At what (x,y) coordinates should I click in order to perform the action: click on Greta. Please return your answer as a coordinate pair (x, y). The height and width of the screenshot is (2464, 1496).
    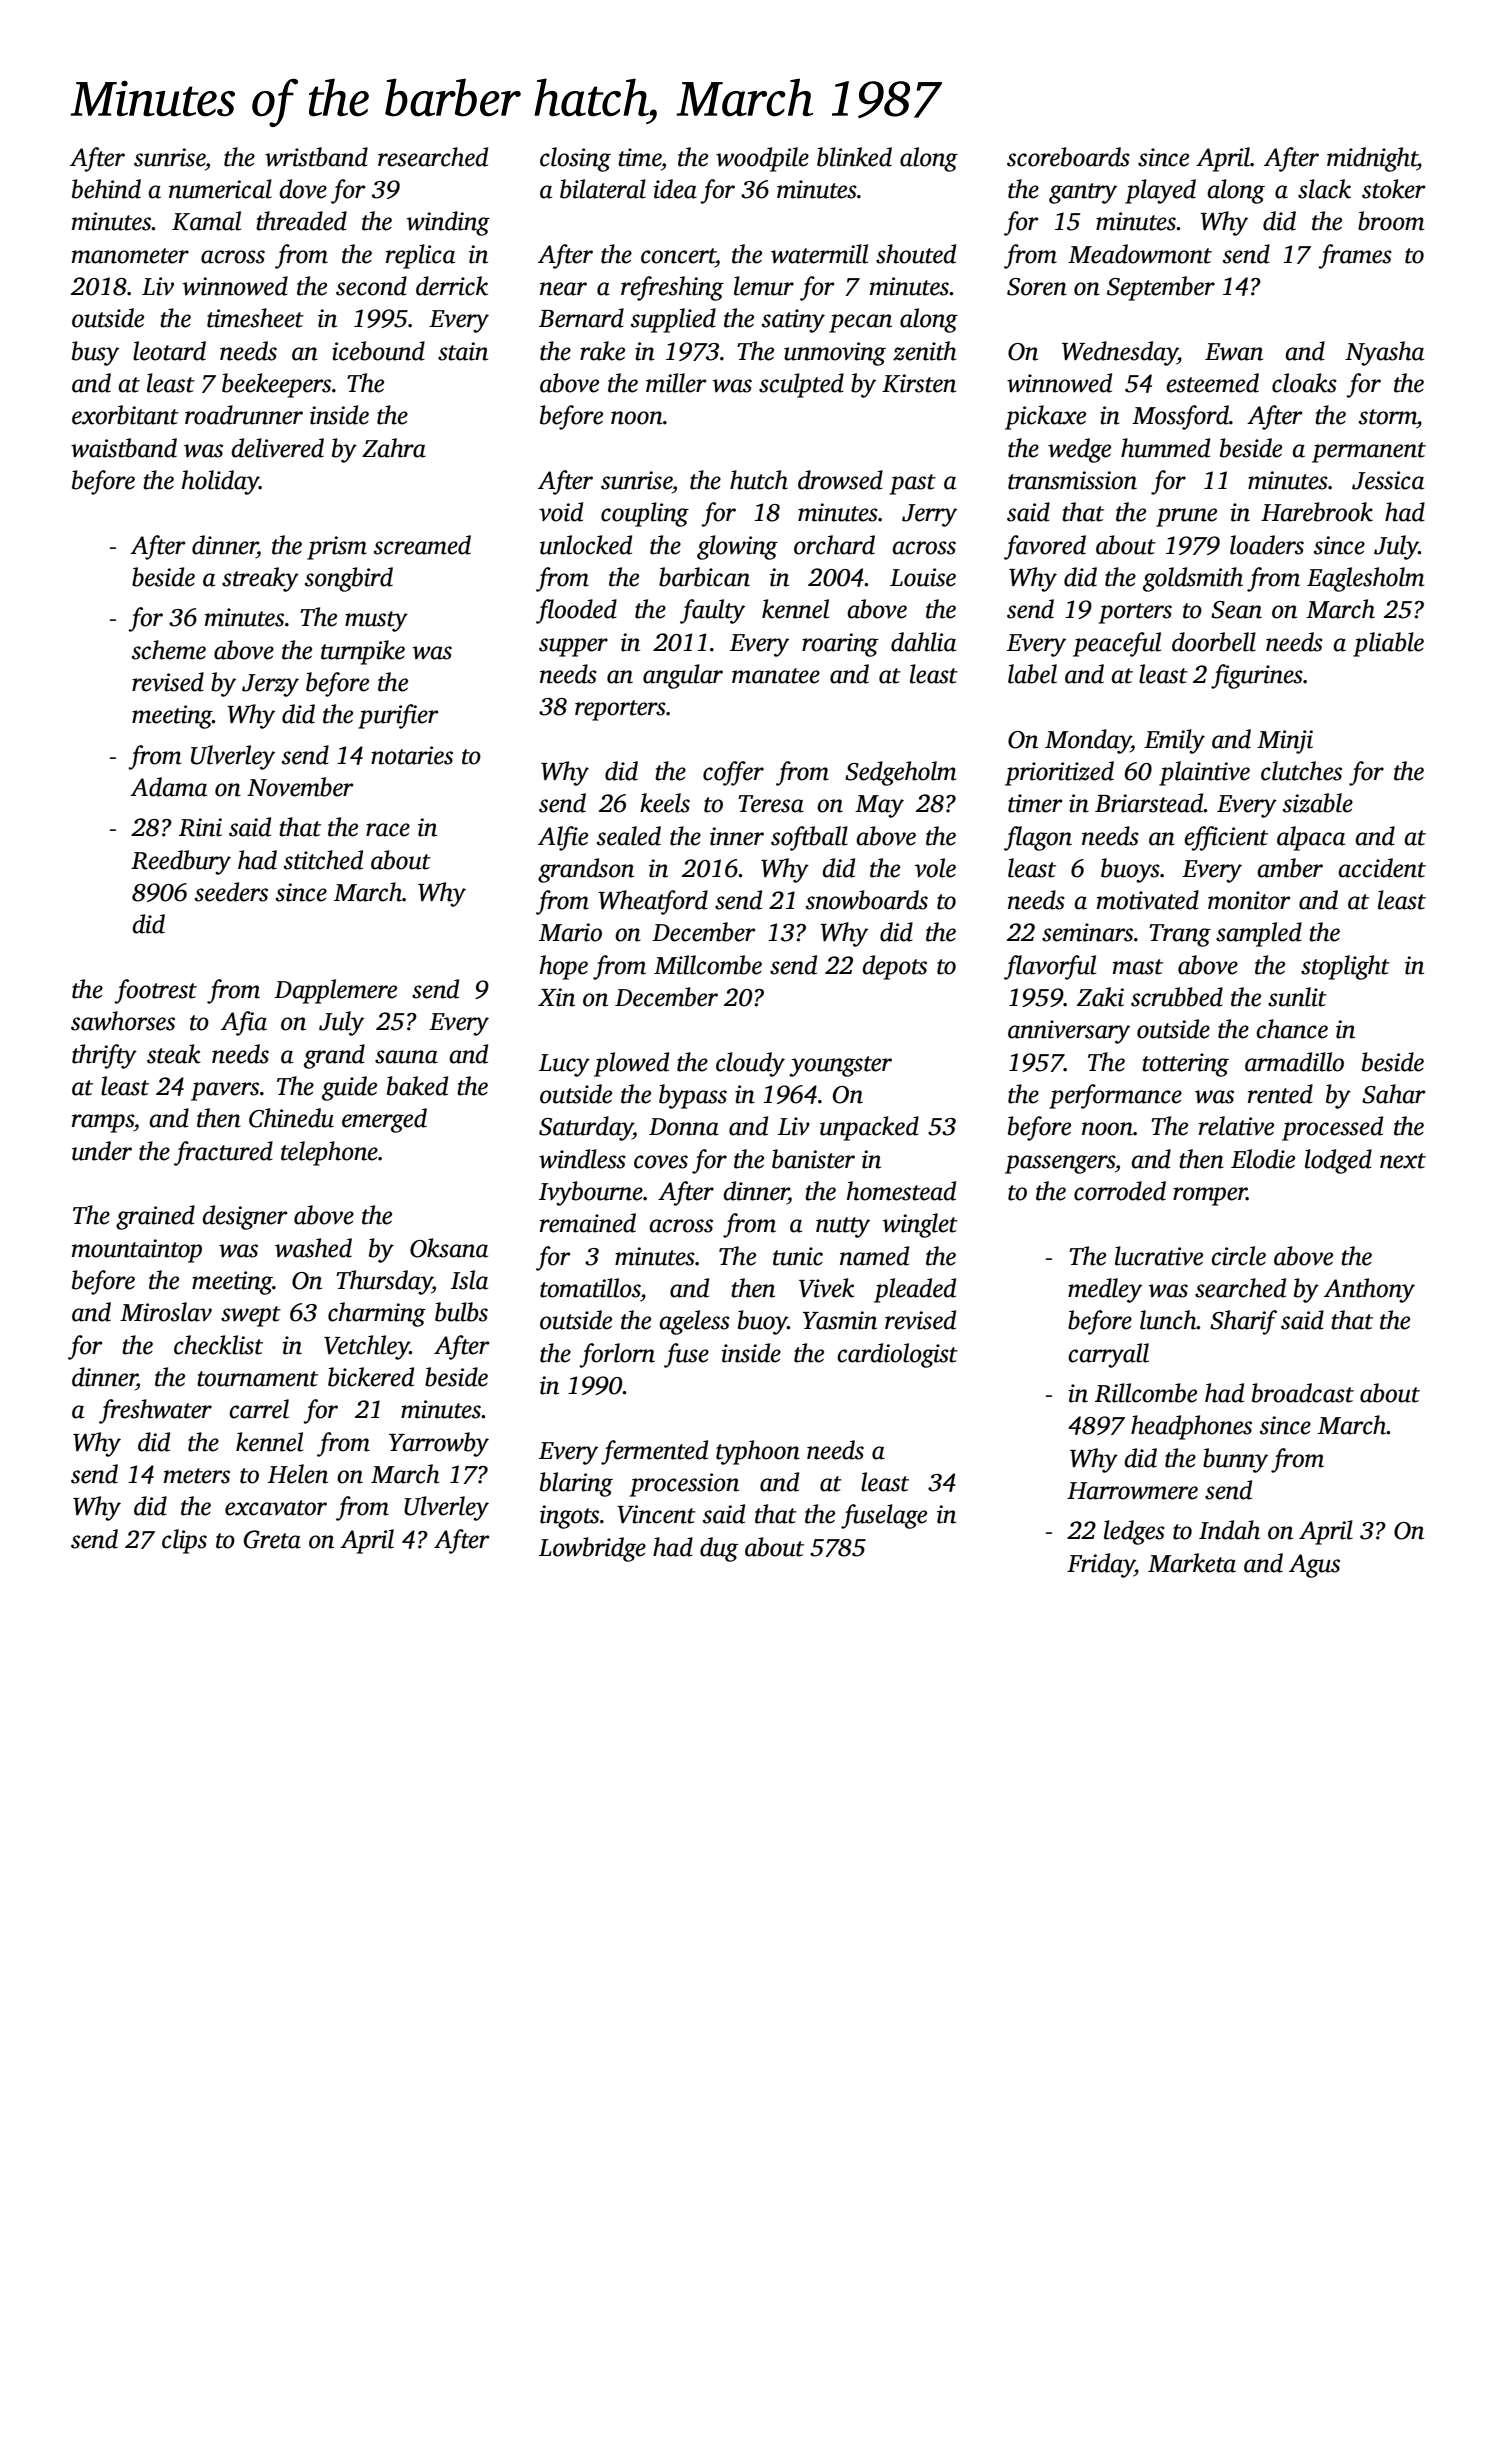
    Looking at the image, I should click on (272, 1539).
